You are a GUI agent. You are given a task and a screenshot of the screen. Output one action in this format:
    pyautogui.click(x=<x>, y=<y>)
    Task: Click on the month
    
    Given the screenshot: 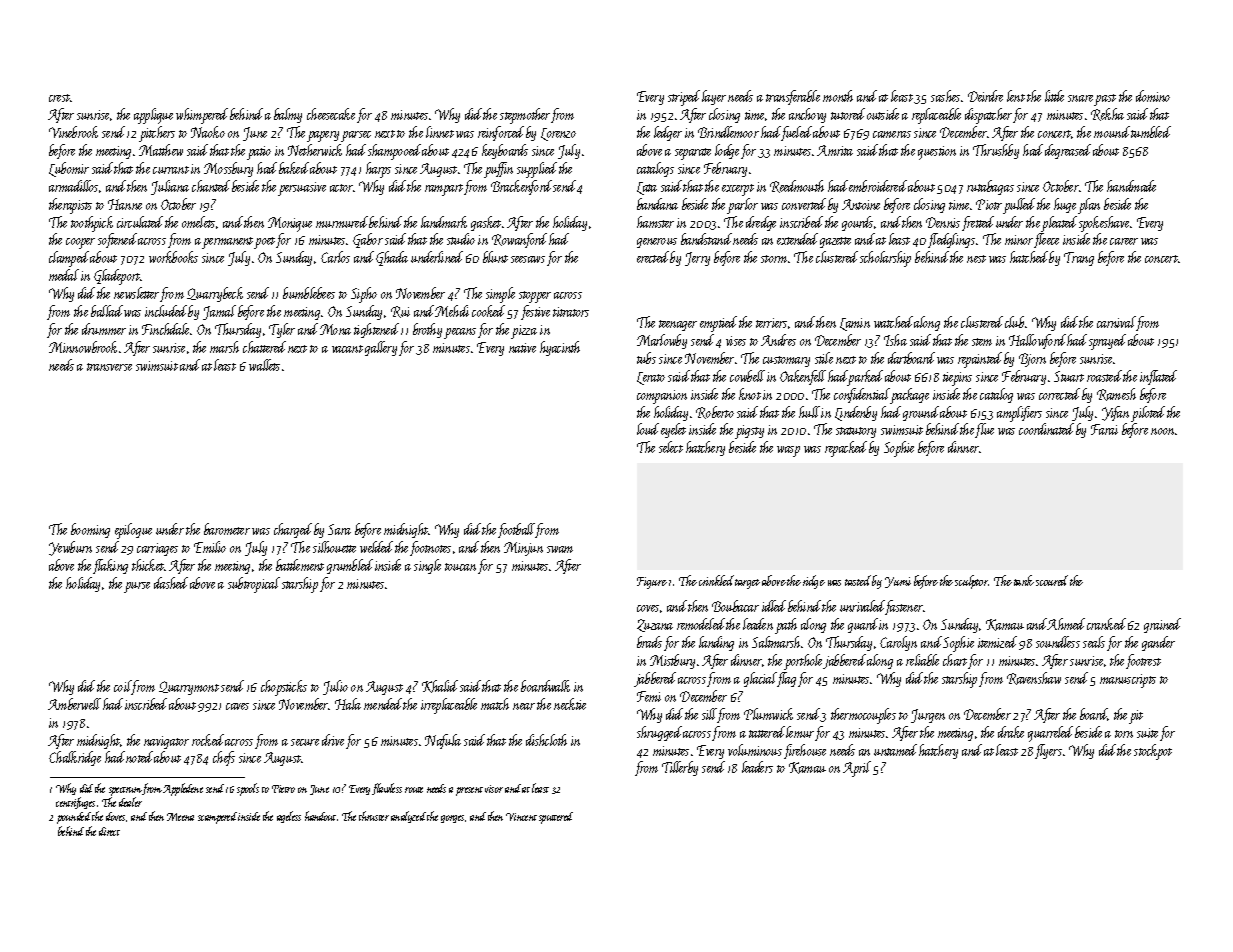 What is the action you would take?
    pyautogui.click(x=838, y=96)
